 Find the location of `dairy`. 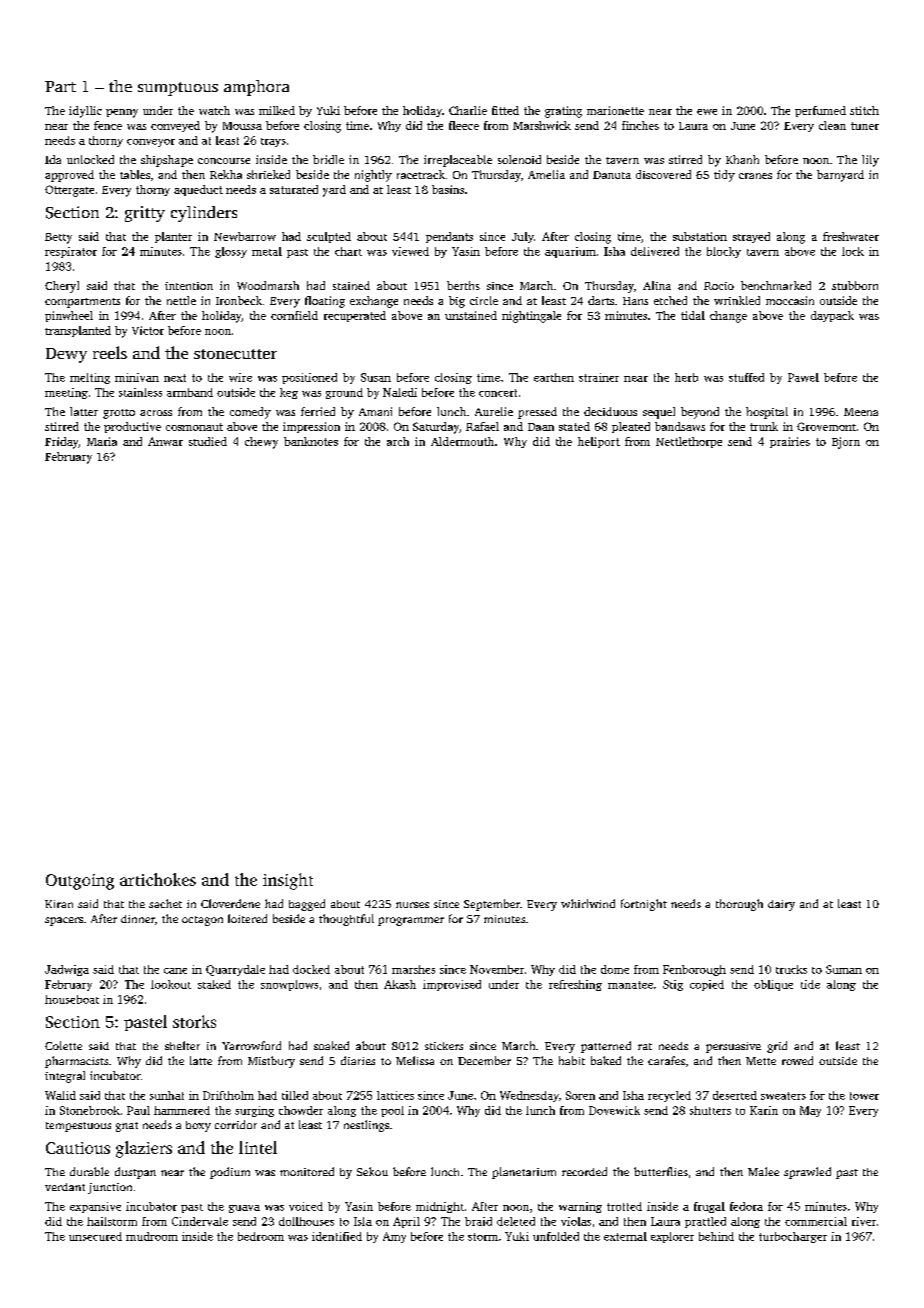

dairy is located at coordinates (781, 905).
